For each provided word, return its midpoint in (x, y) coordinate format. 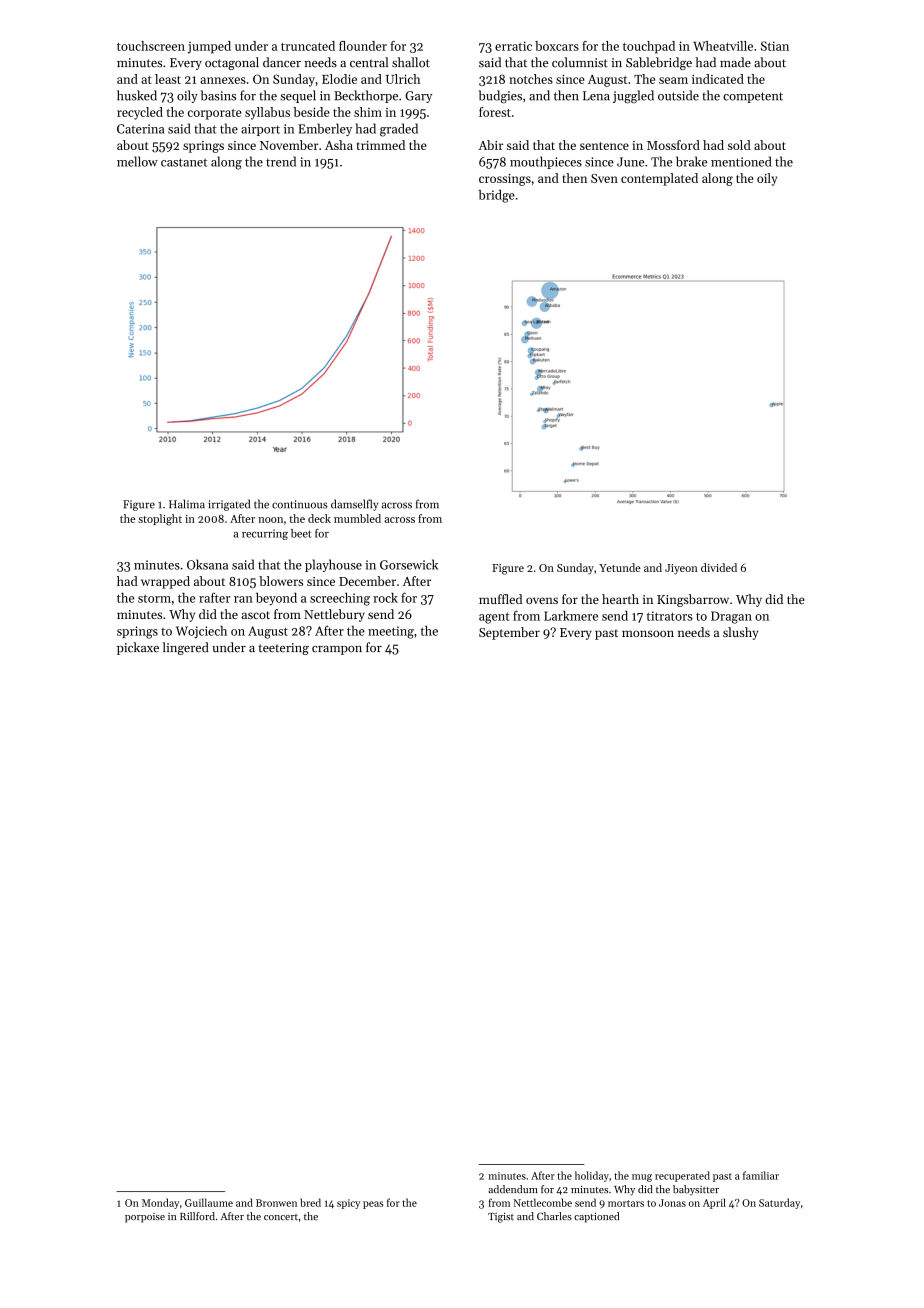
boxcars (557, 46)
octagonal (232, 63)
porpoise (145, 1218)
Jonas (672, 1203)
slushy (740, 633)
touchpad (649, 47)
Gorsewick (409, 564)
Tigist (501, 1218)
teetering (284, 649)
